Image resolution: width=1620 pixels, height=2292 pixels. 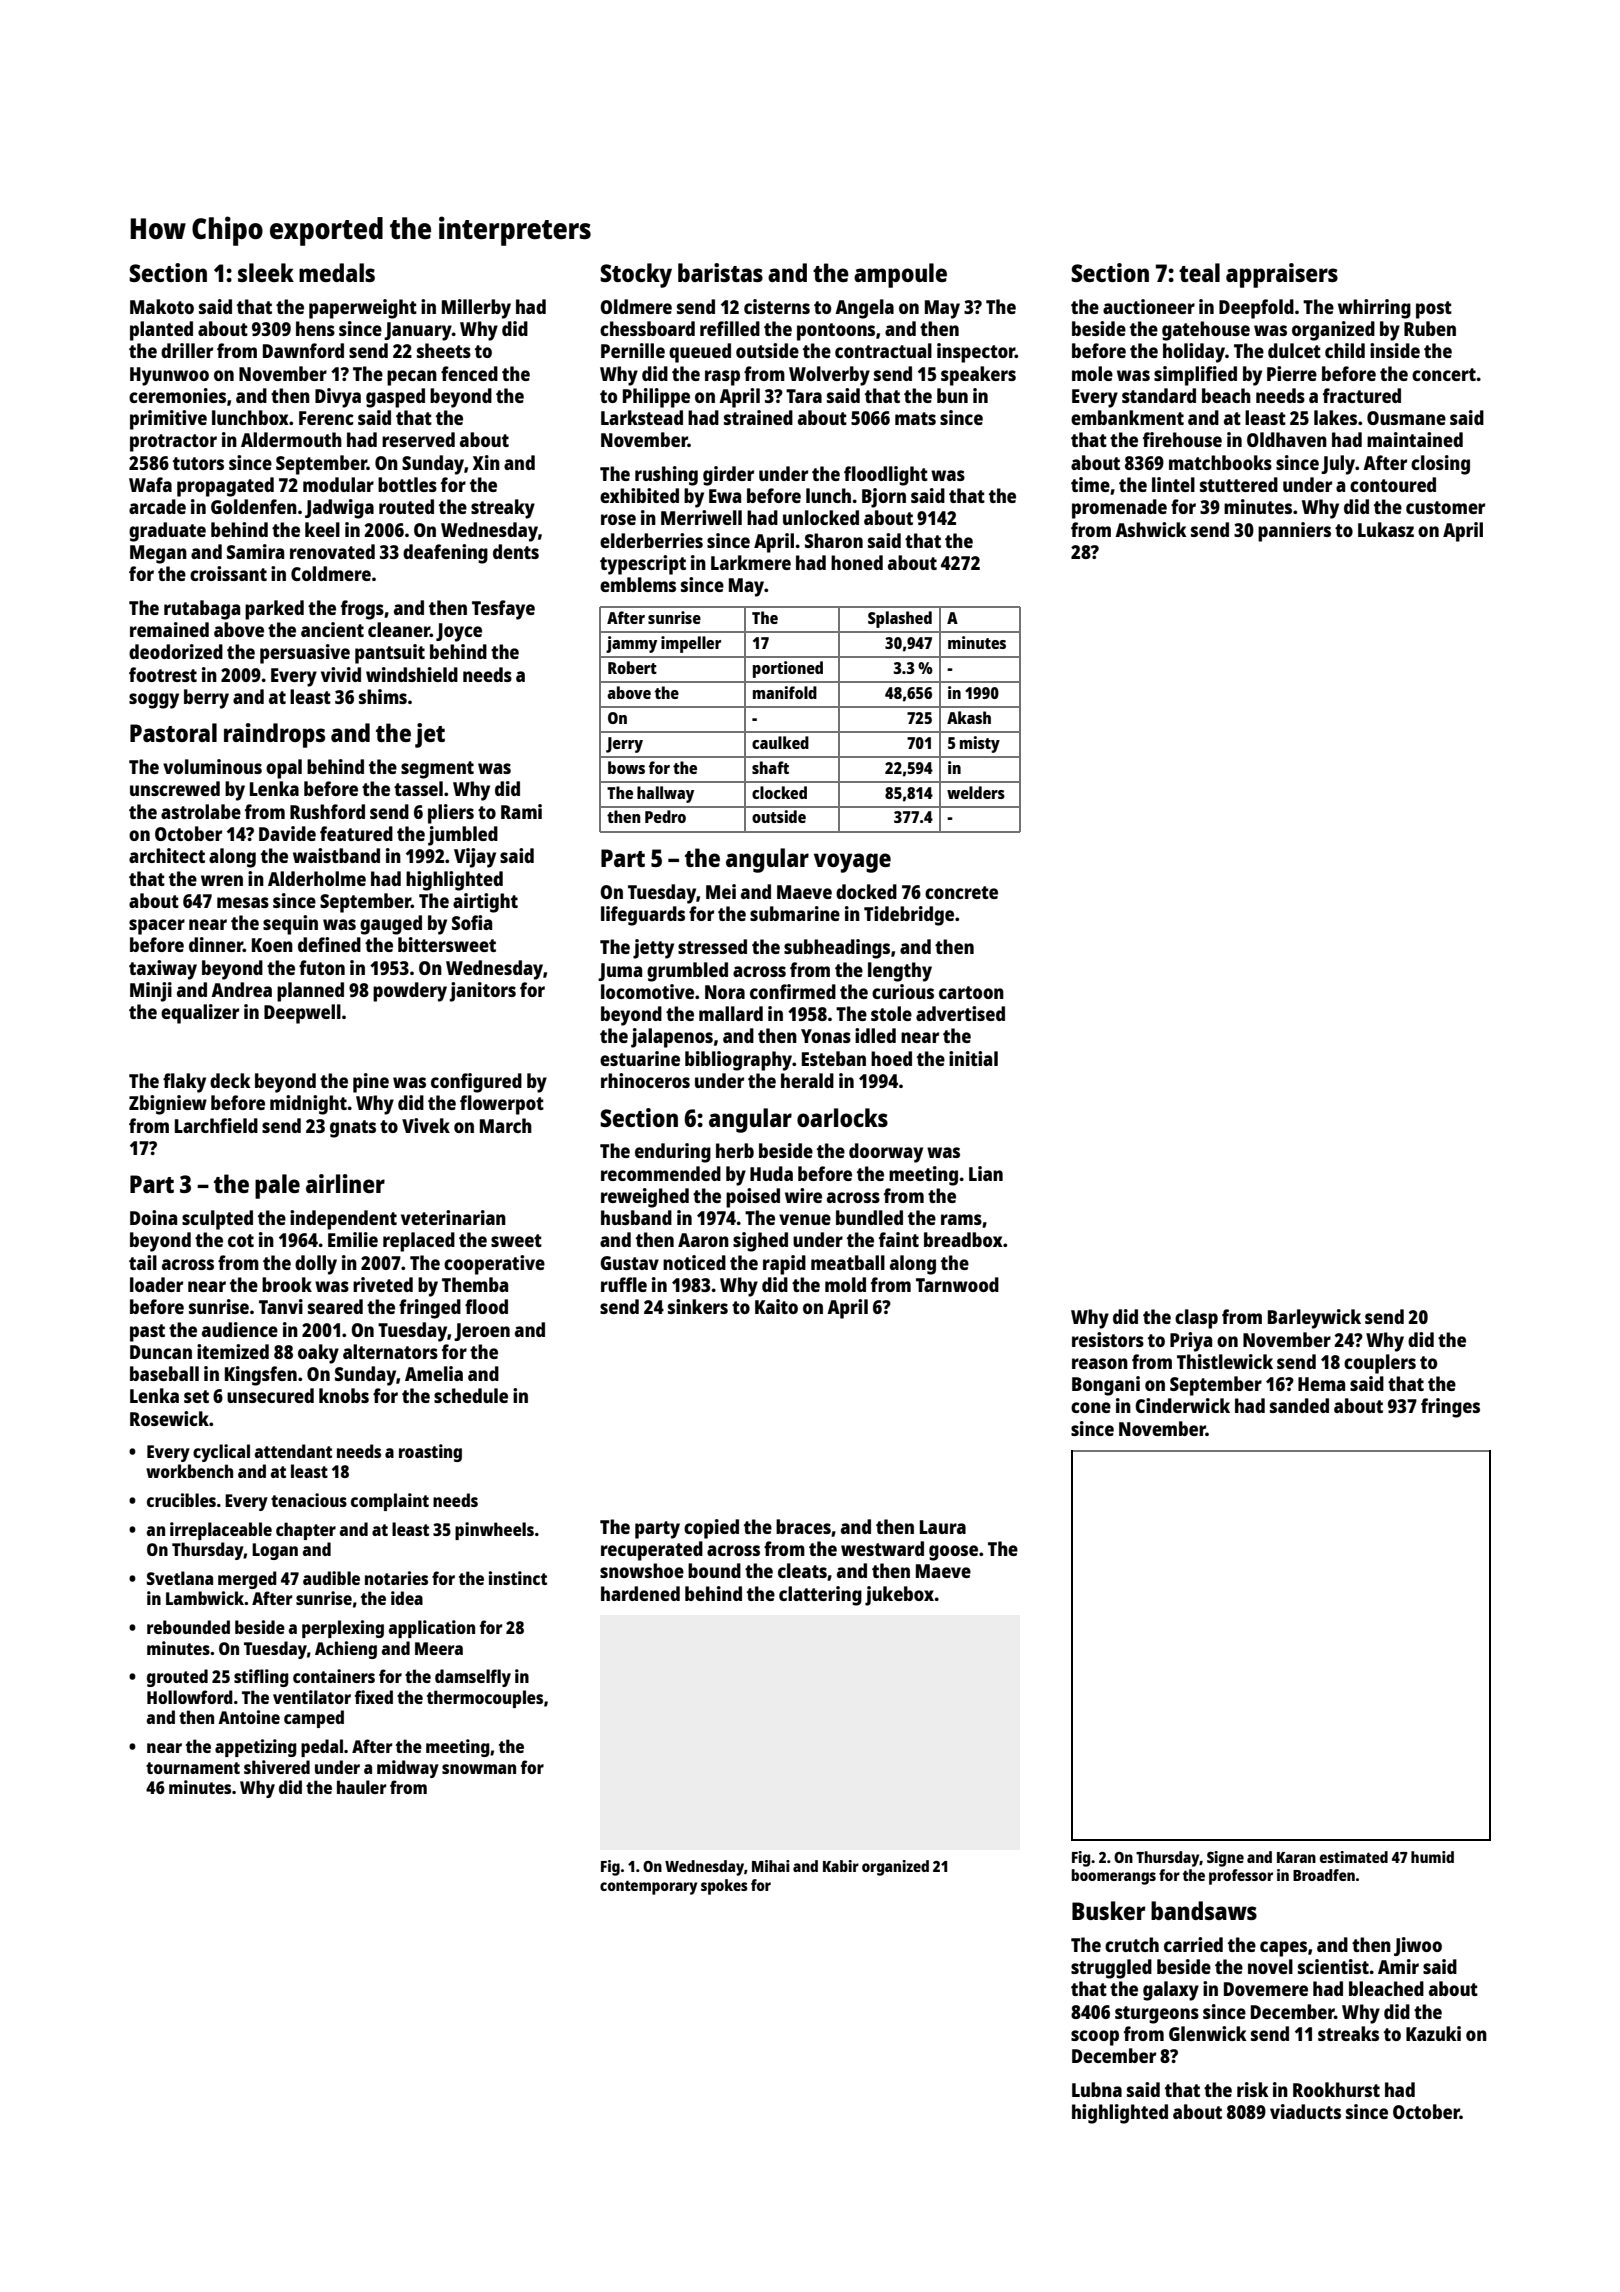 I want to click on unsecured, so click(x=270, y=1395).
